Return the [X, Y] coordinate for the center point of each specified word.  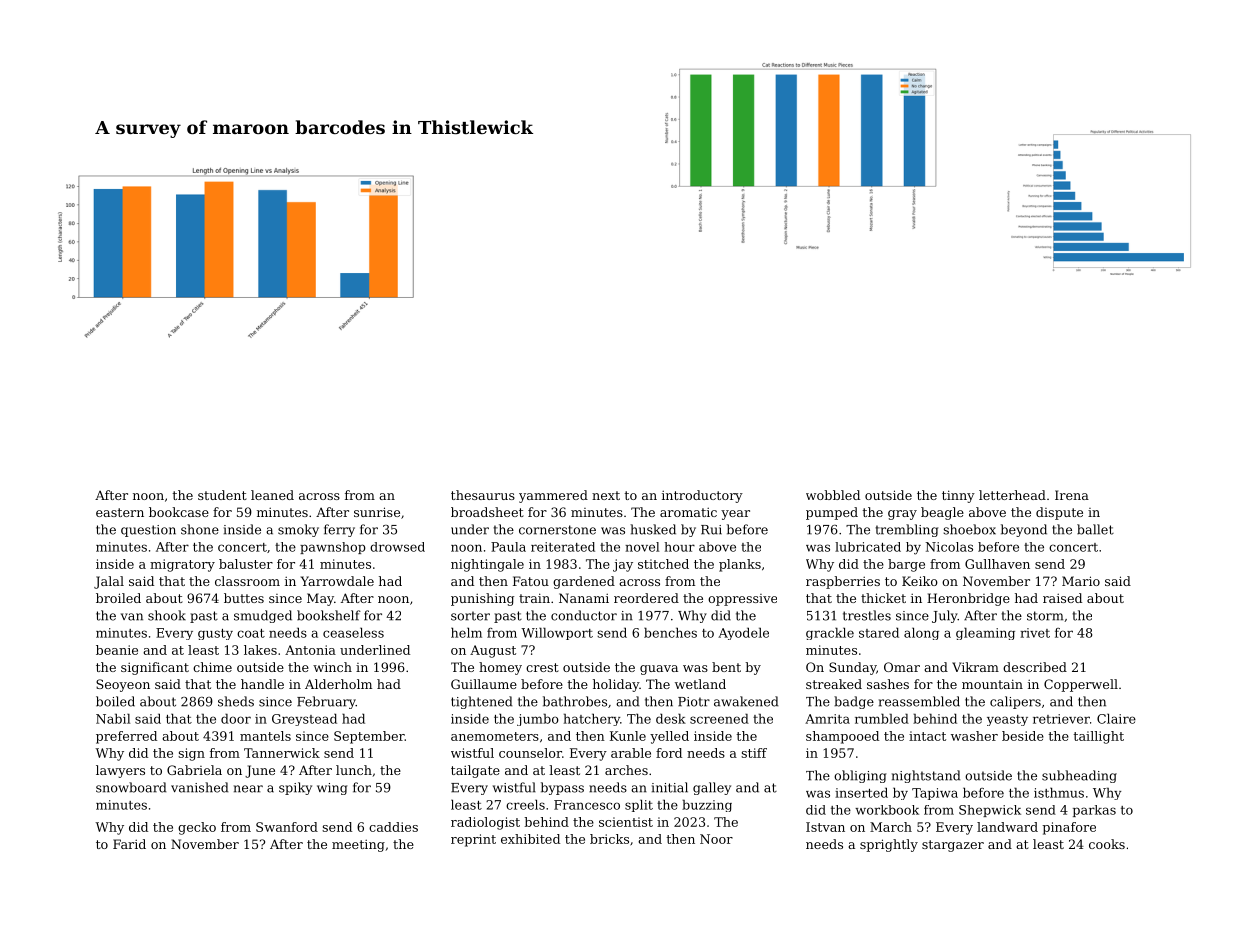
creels [525, 804]
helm [466, 632]
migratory [182, 565]
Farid [129, 844]
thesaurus [483, 495]
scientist [626, 822]
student [222, 495]
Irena [1072, 495]
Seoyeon [123, 685]
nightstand [926, 776]
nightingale [487, 565]
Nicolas [949, 547]
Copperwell [1081, 685]
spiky [295, 788]
